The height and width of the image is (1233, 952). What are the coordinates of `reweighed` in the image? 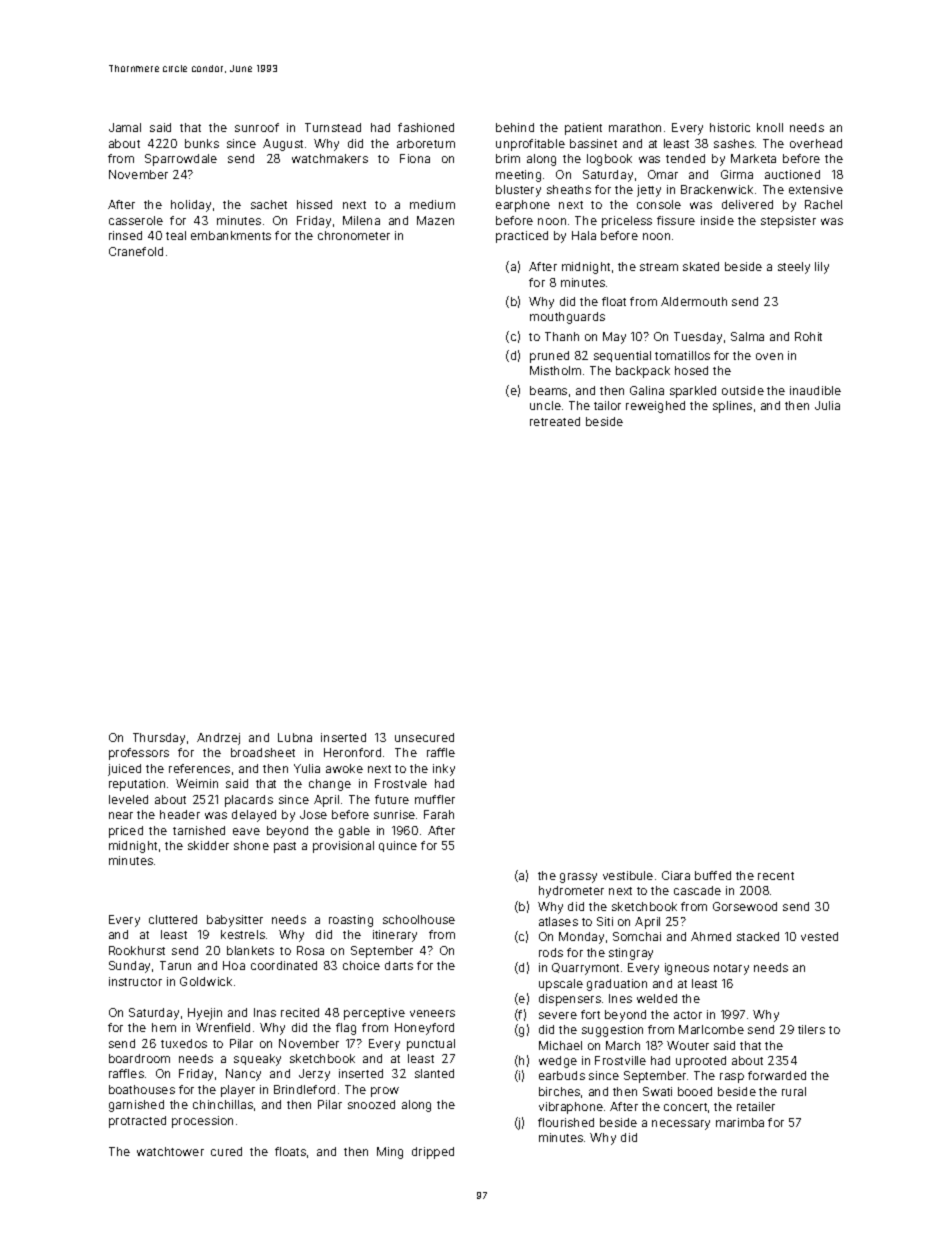 It's located at (655, 407).
